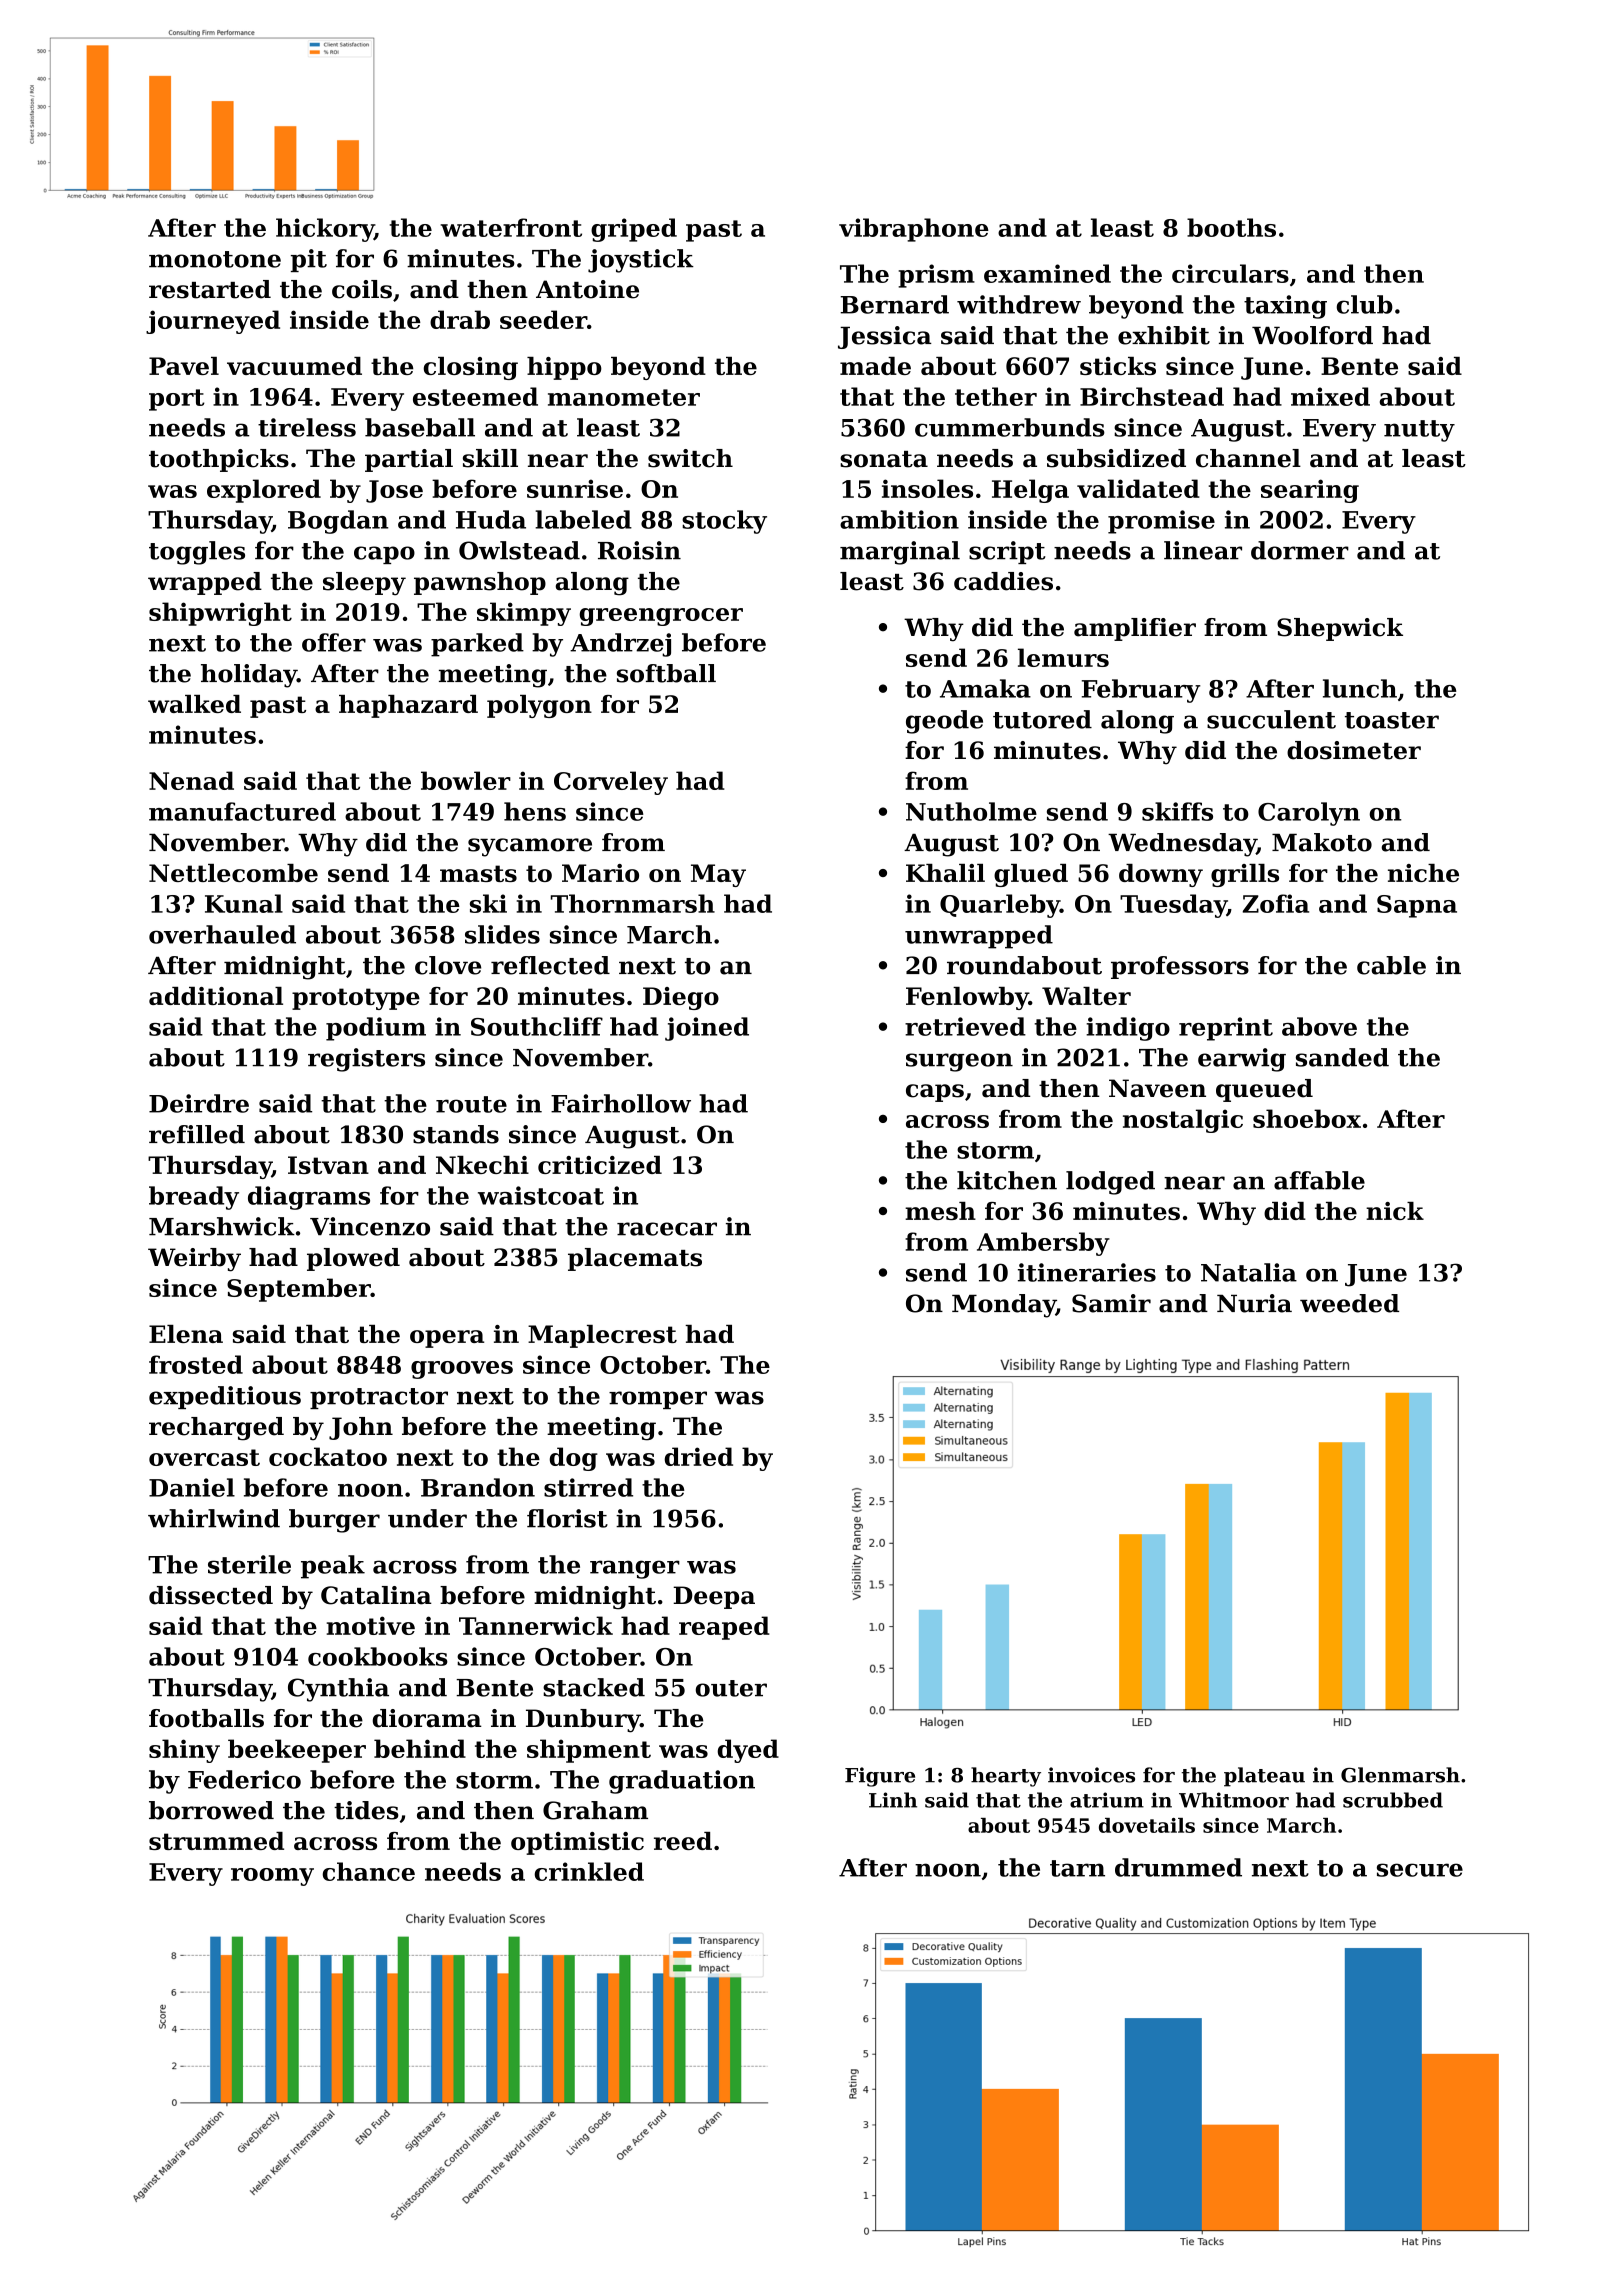 This page has width=1620, height=2292. I want to click on nick, so click(1395, 1211).
